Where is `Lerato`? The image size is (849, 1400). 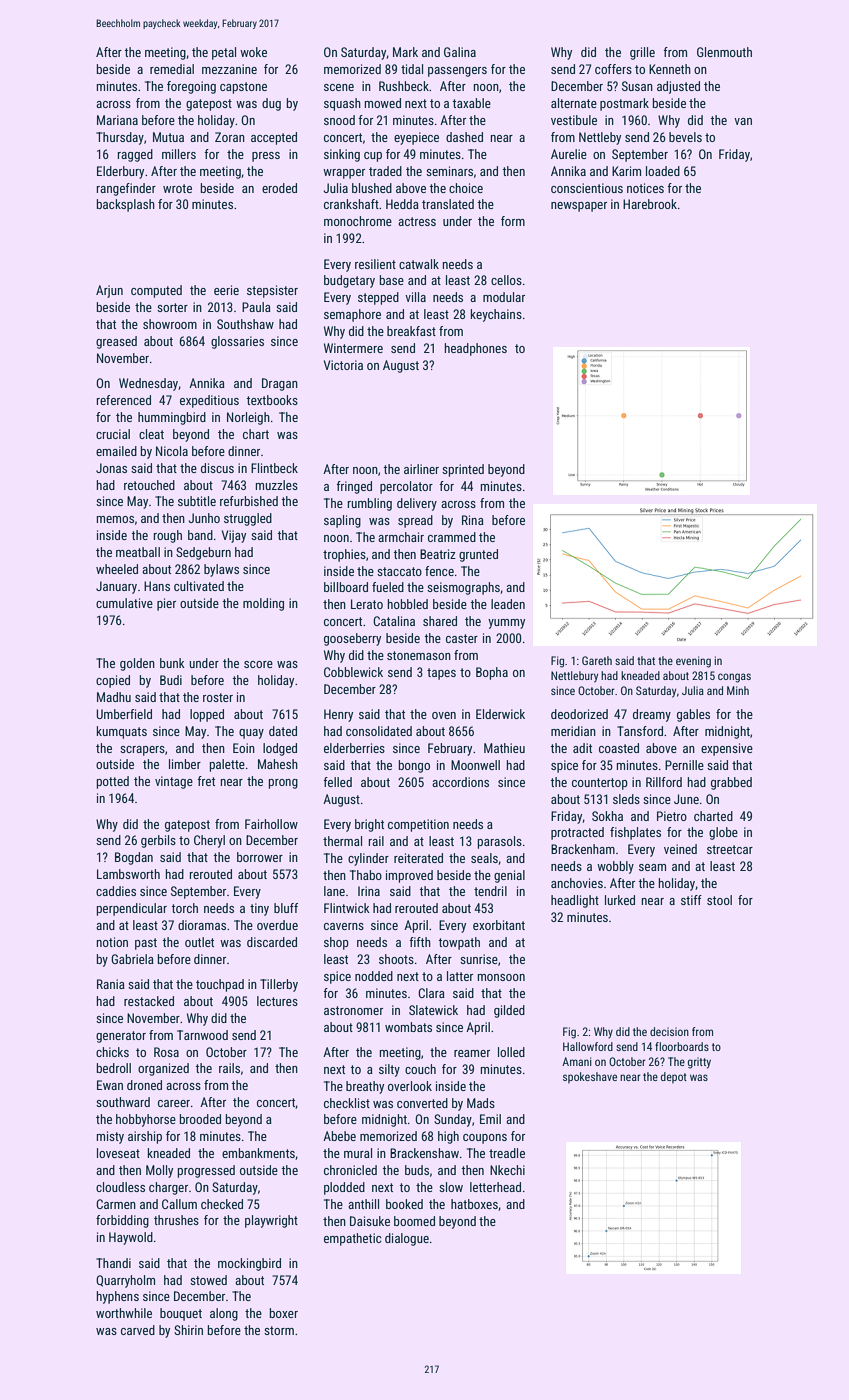
Lerato is located at coordinates (367, 604).
